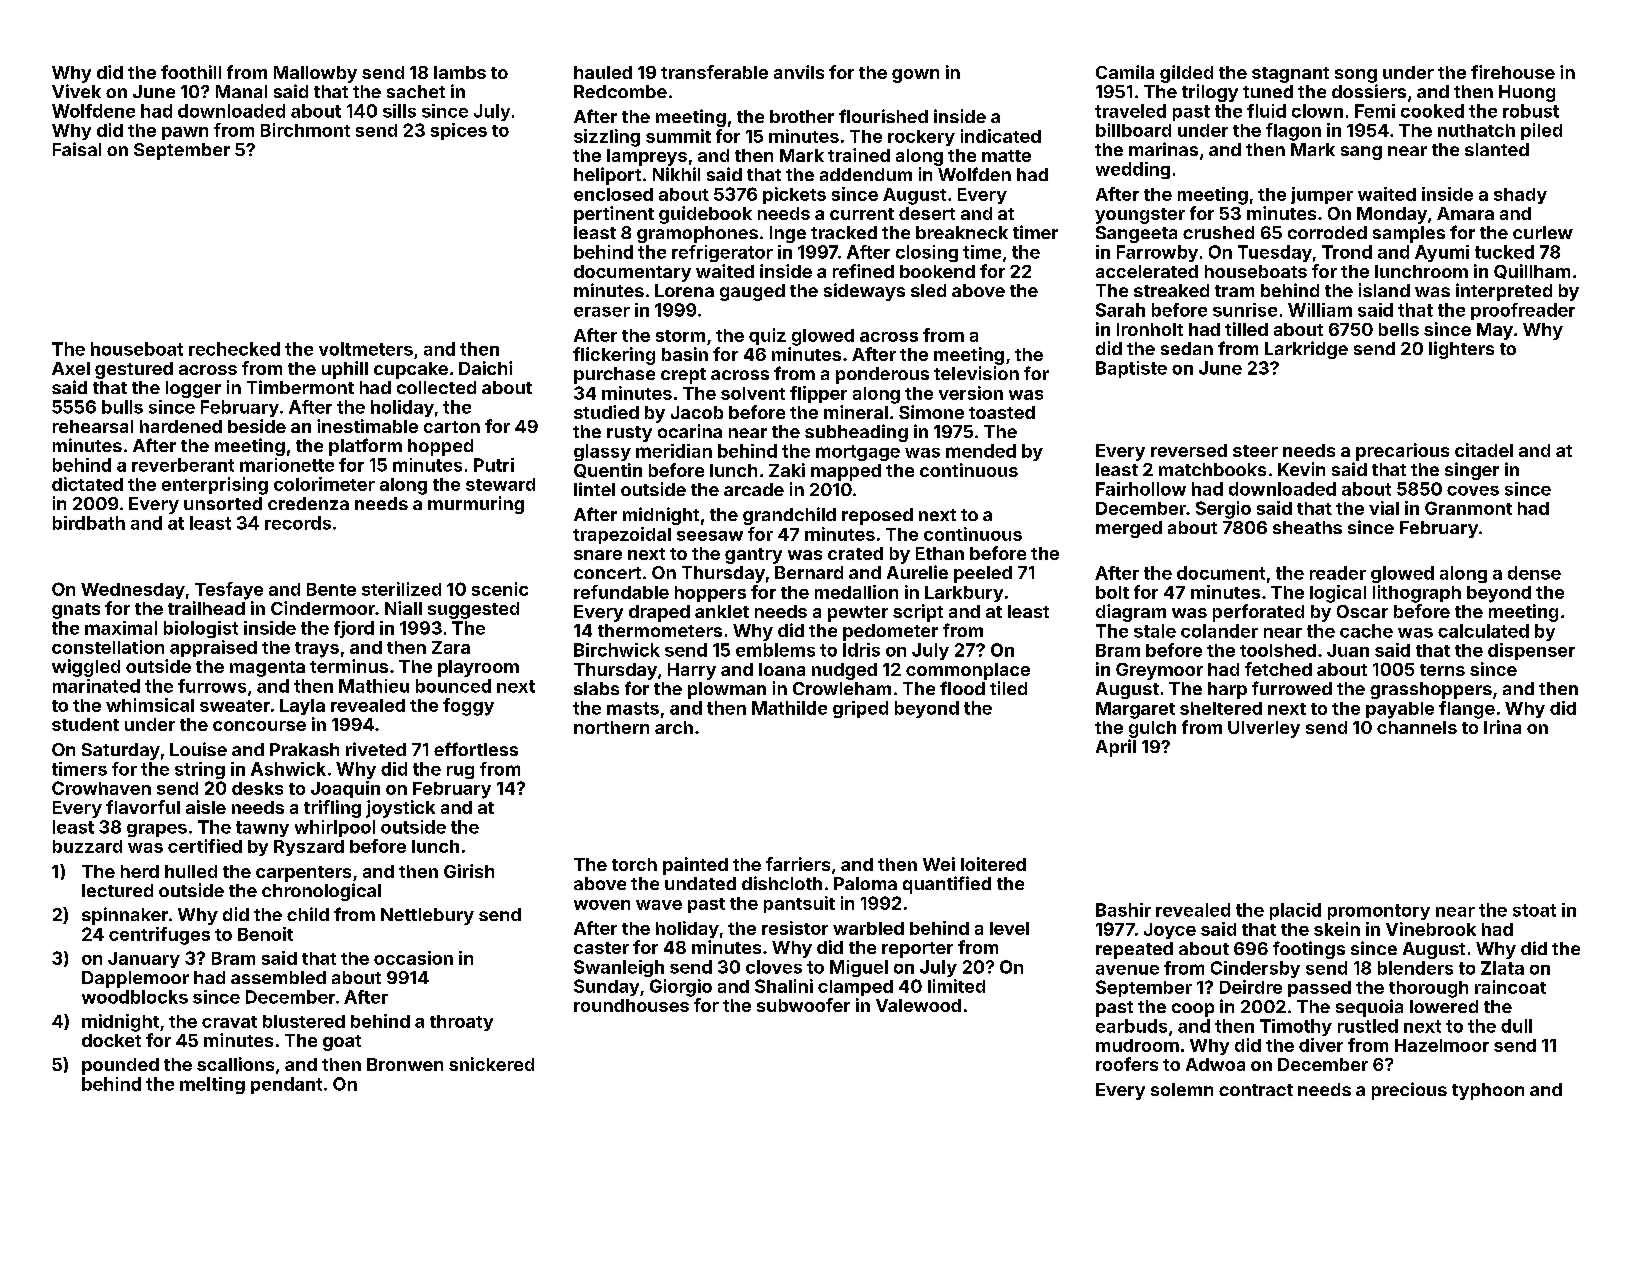 The width and height of the page is (1634, 1263). I want to click on pertinent, so click(614, 215).
